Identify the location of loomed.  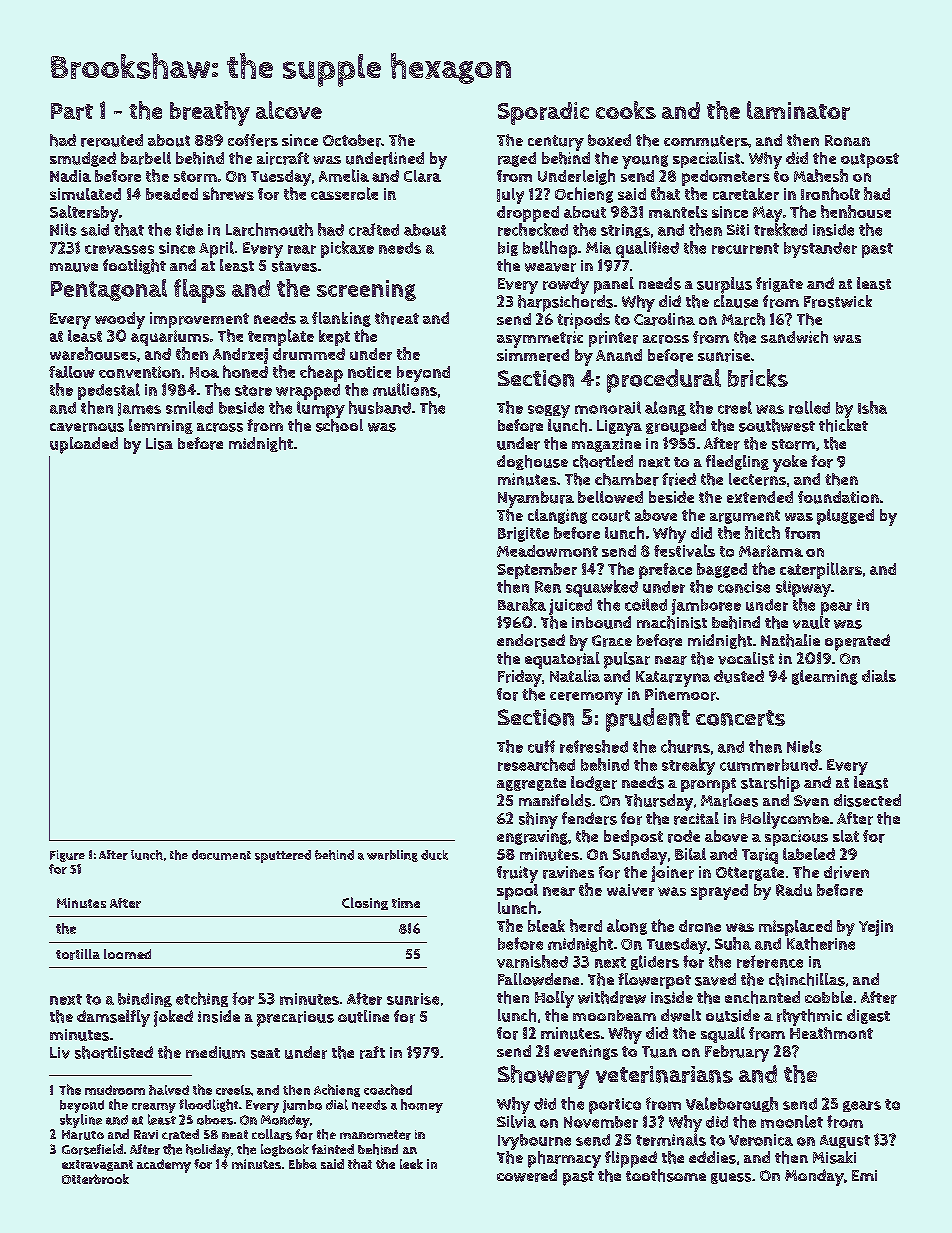
(127, 954).
